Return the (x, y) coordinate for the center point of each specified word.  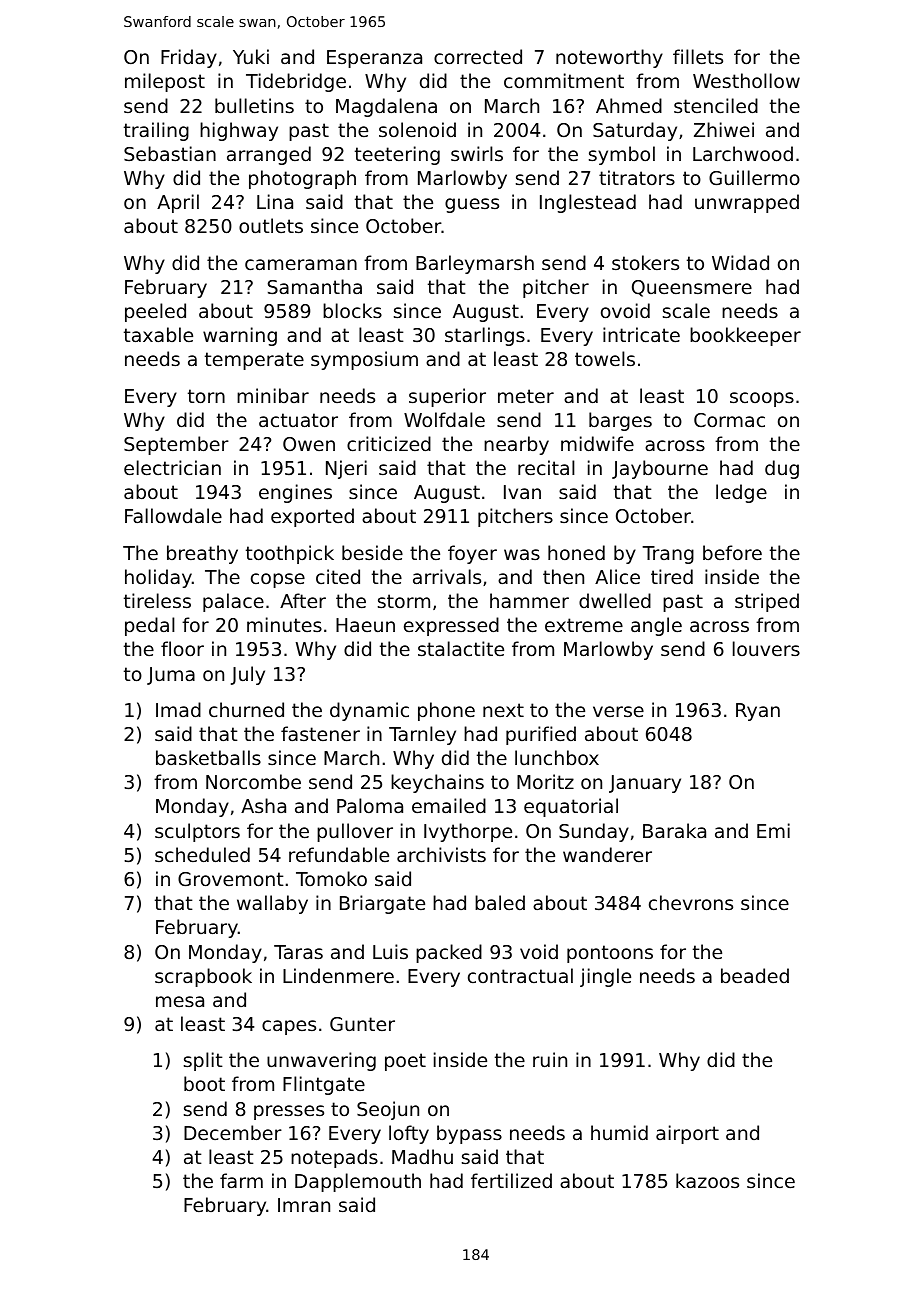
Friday (189, 58)
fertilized (511, 1180)
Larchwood (743, 153)
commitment (564, 80)
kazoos (707, 1180)
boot (204, 1083)
